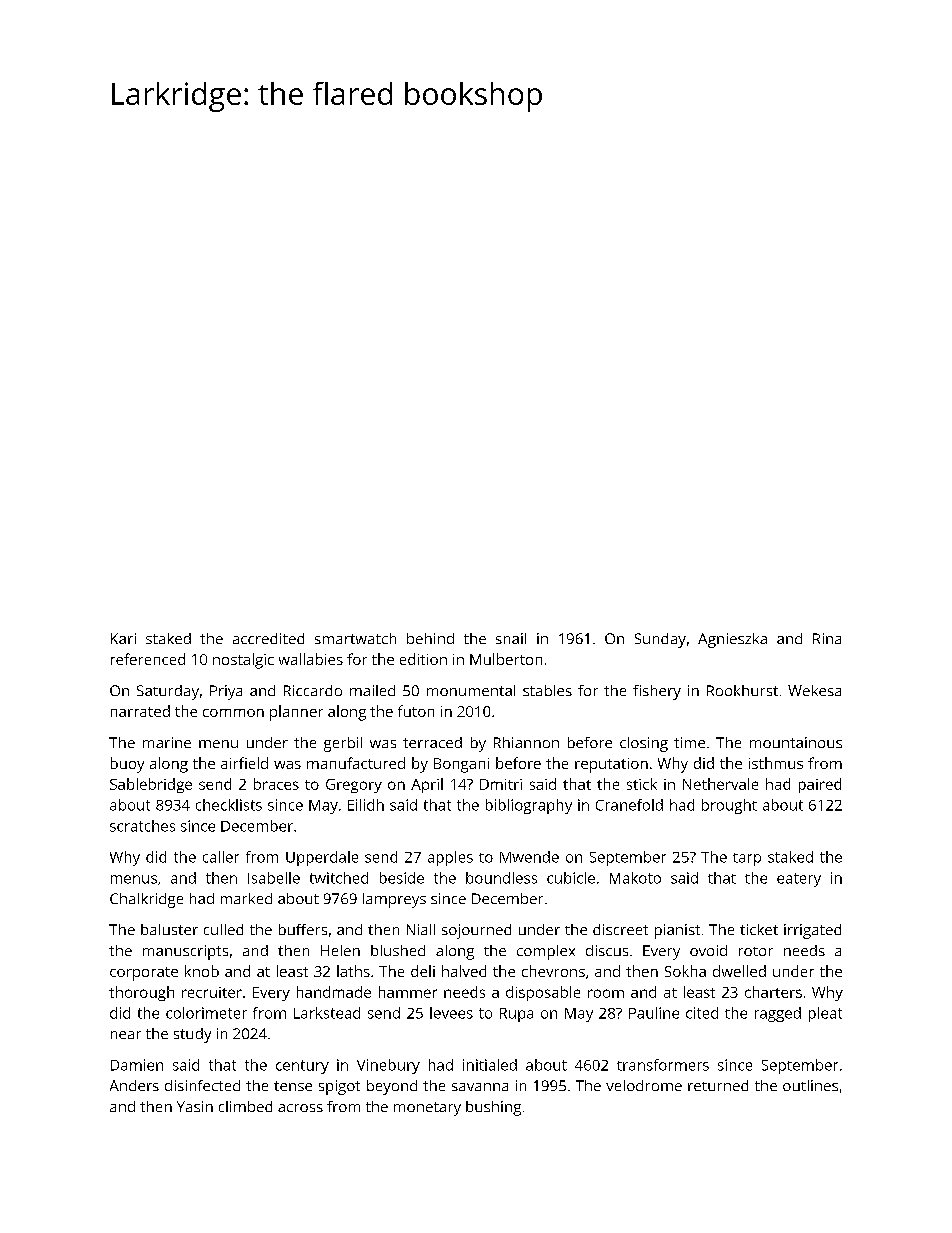  Describe the element at coordinates (127, 765) in the document. I see `buoy` at that location.
